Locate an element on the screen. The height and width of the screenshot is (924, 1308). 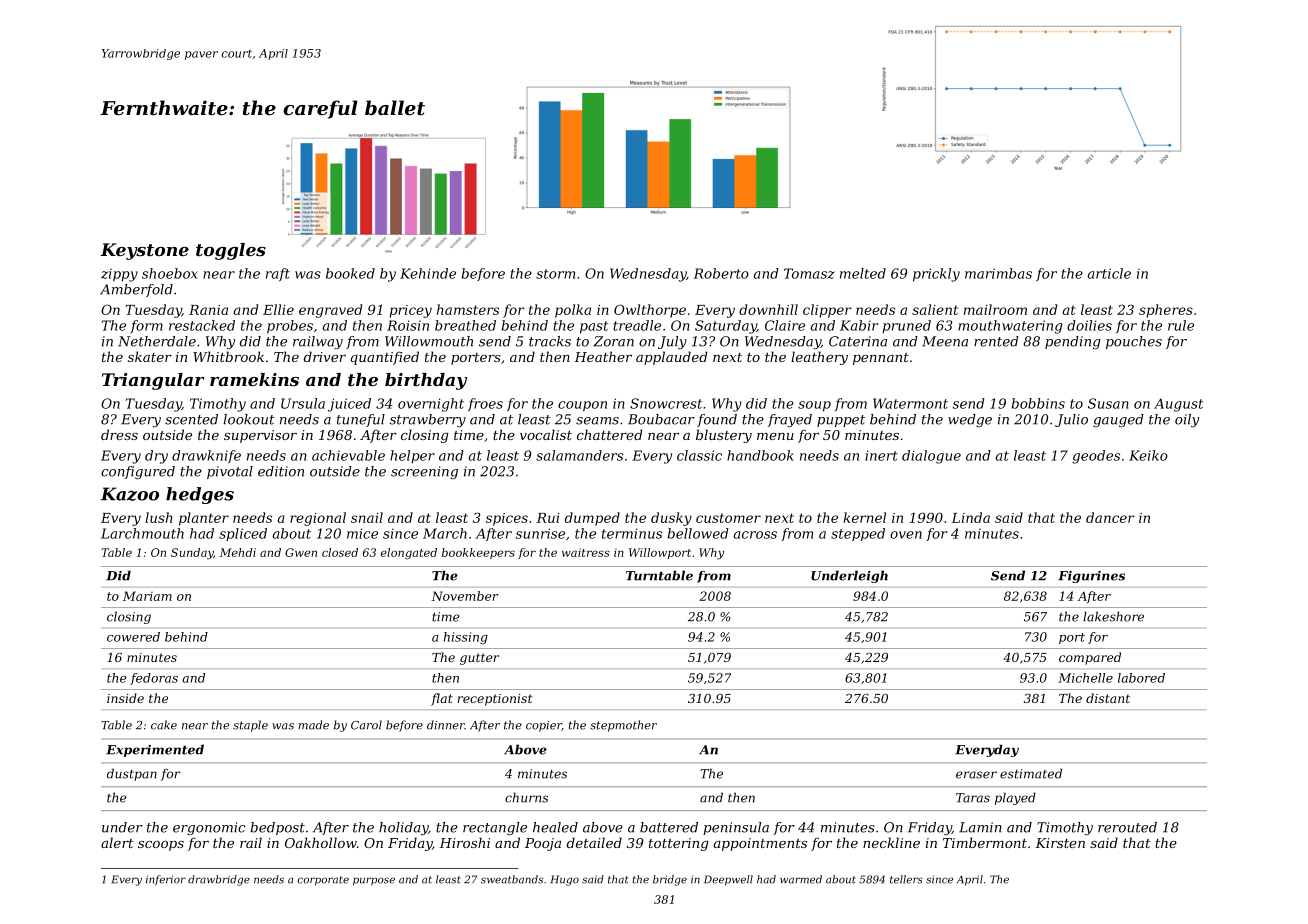
terminus is located at coordinates (632, 533).
